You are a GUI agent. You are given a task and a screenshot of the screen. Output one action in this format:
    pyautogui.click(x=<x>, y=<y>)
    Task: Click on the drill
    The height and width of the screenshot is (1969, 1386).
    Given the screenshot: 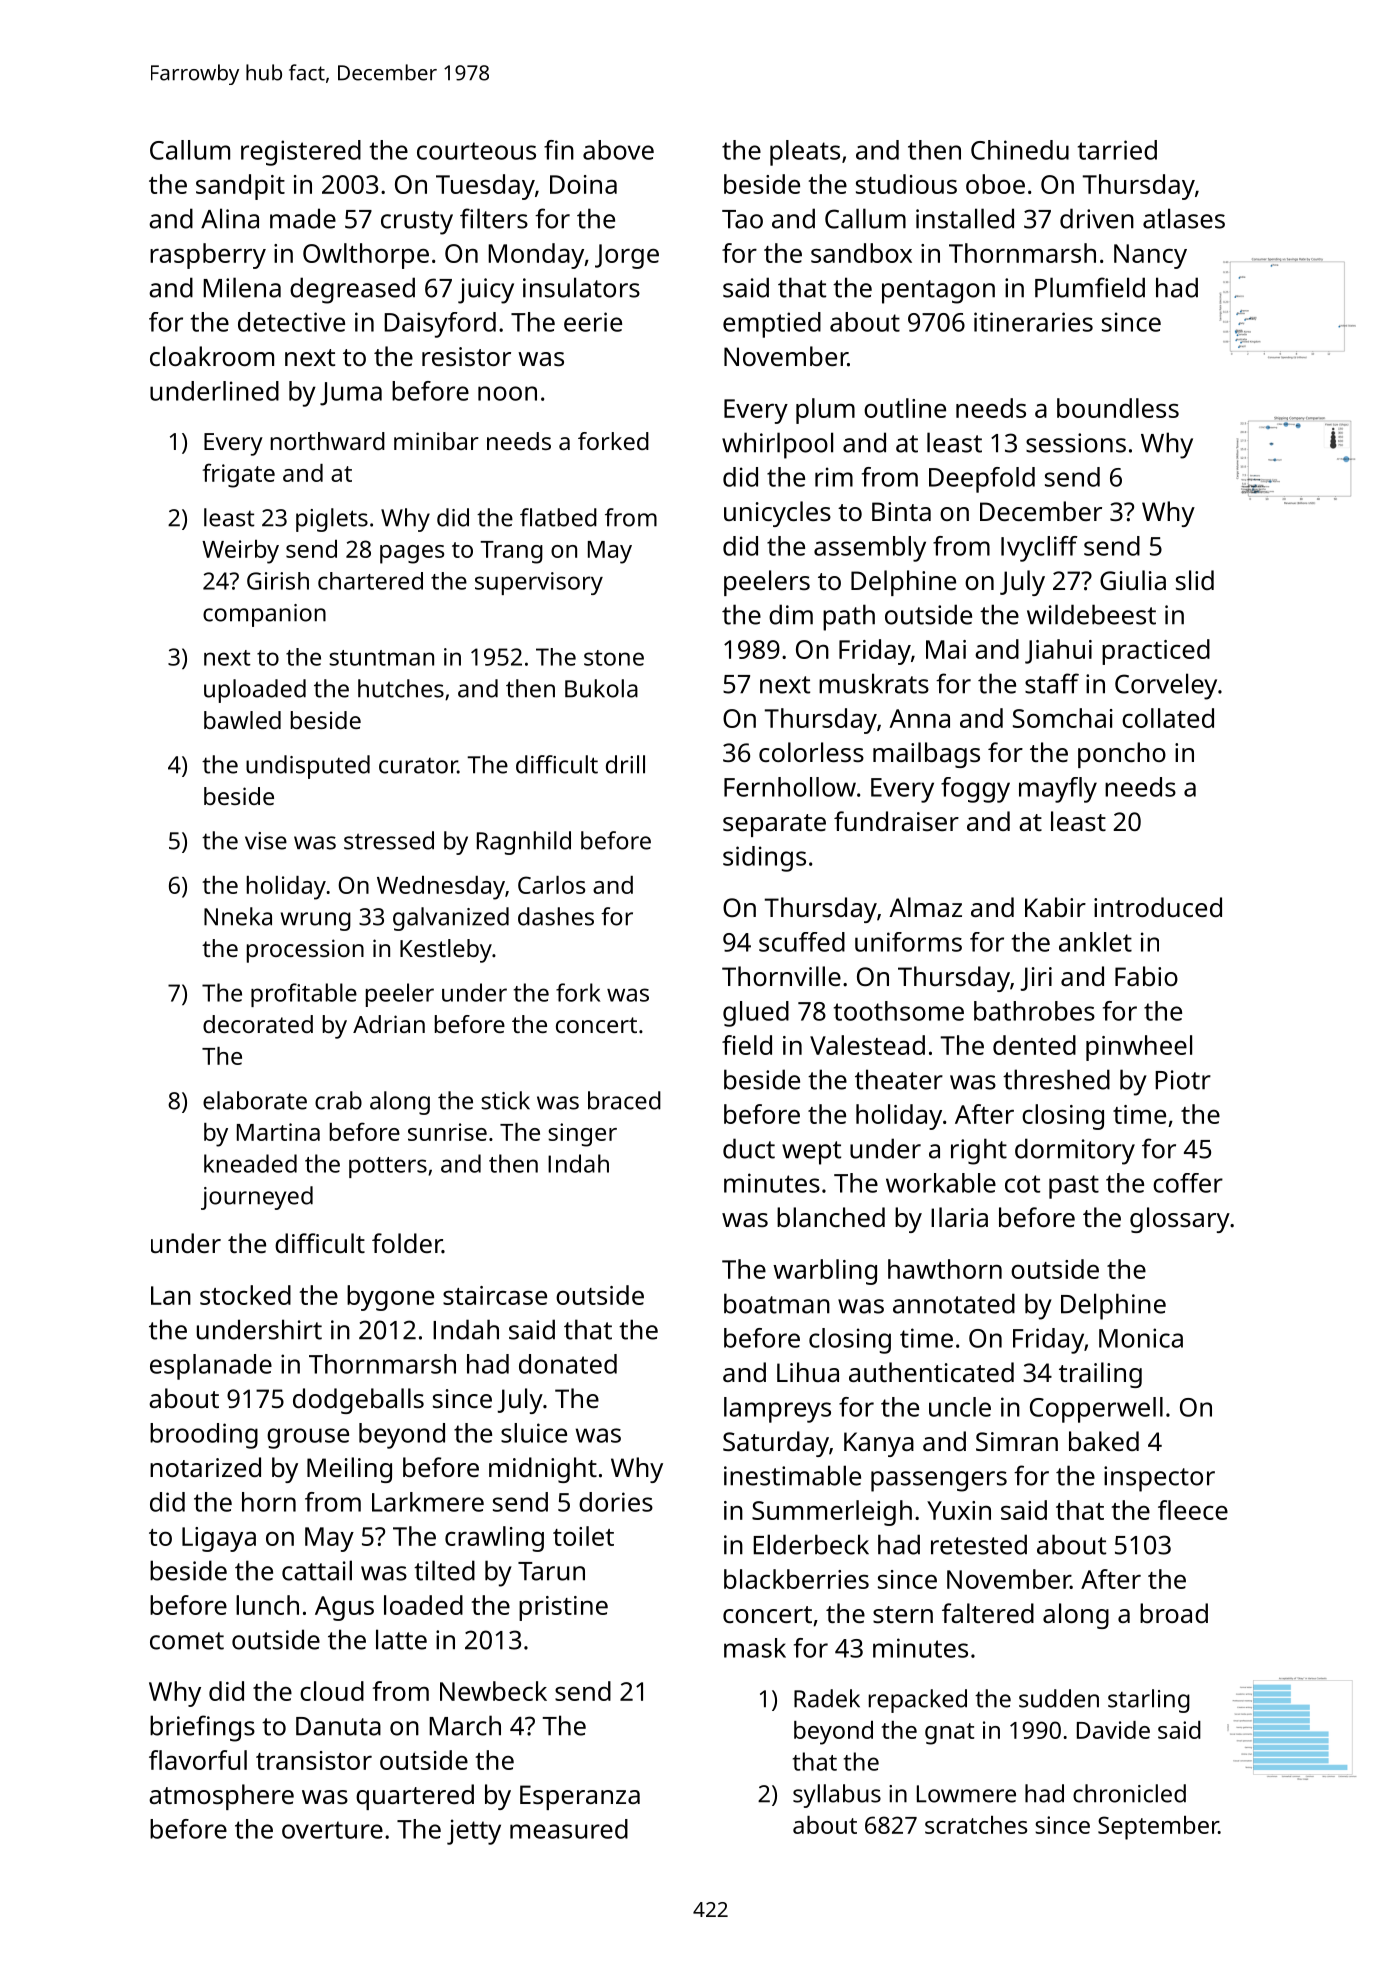 What is the action you would take?
    pyautogui.click(x=625, y=764)
